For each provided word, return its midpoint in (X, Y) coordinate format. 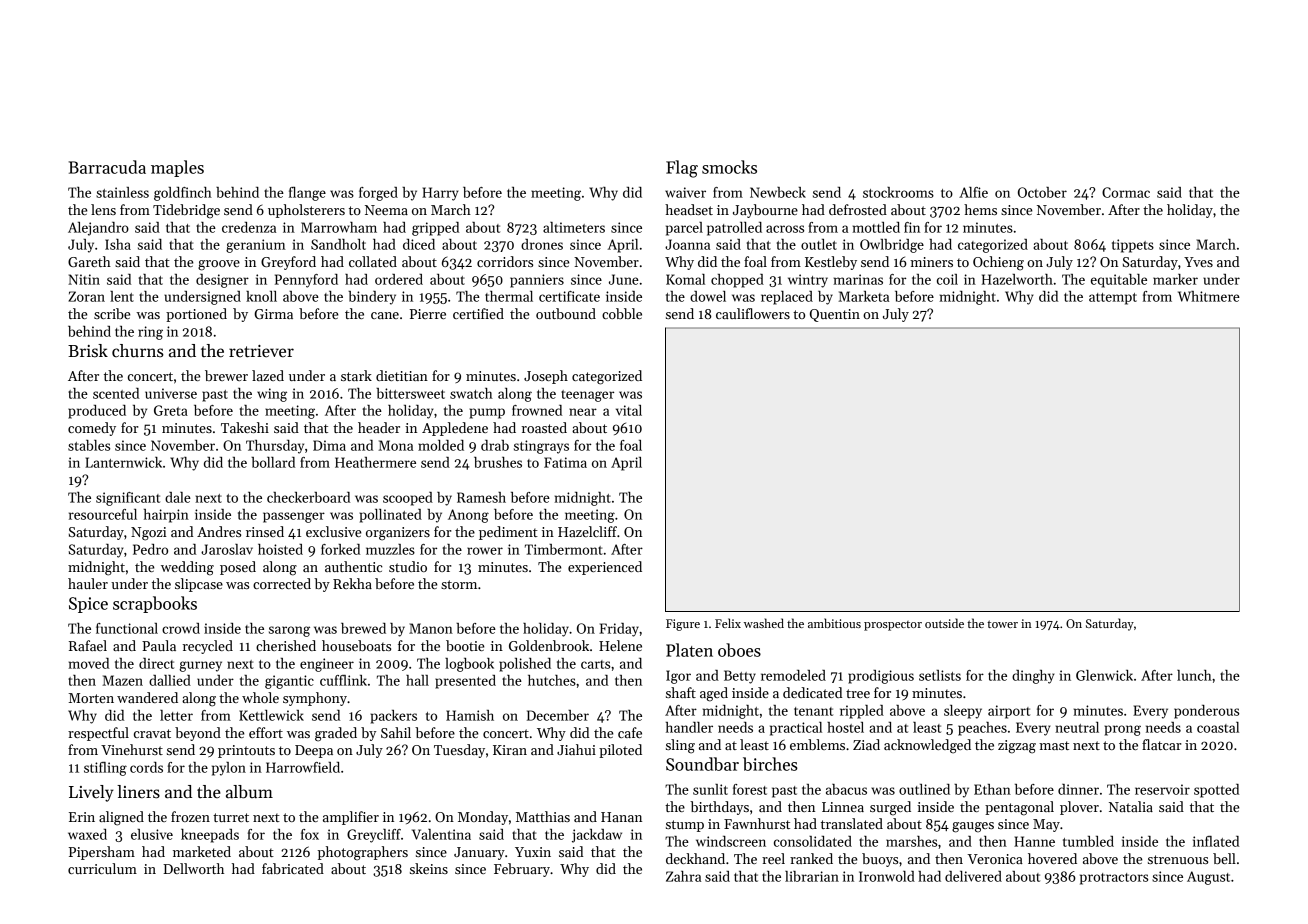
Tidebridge (186, 211)
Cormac (1126, 192)
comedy (92, 429)
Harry (440, 194)
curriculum (102, 868)
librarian (812, 876)
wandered (147, 697)
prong (1122, 730)
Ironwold (887, 876)
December (558, 715)
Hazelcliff (587, 531)
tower (1002, 624)
